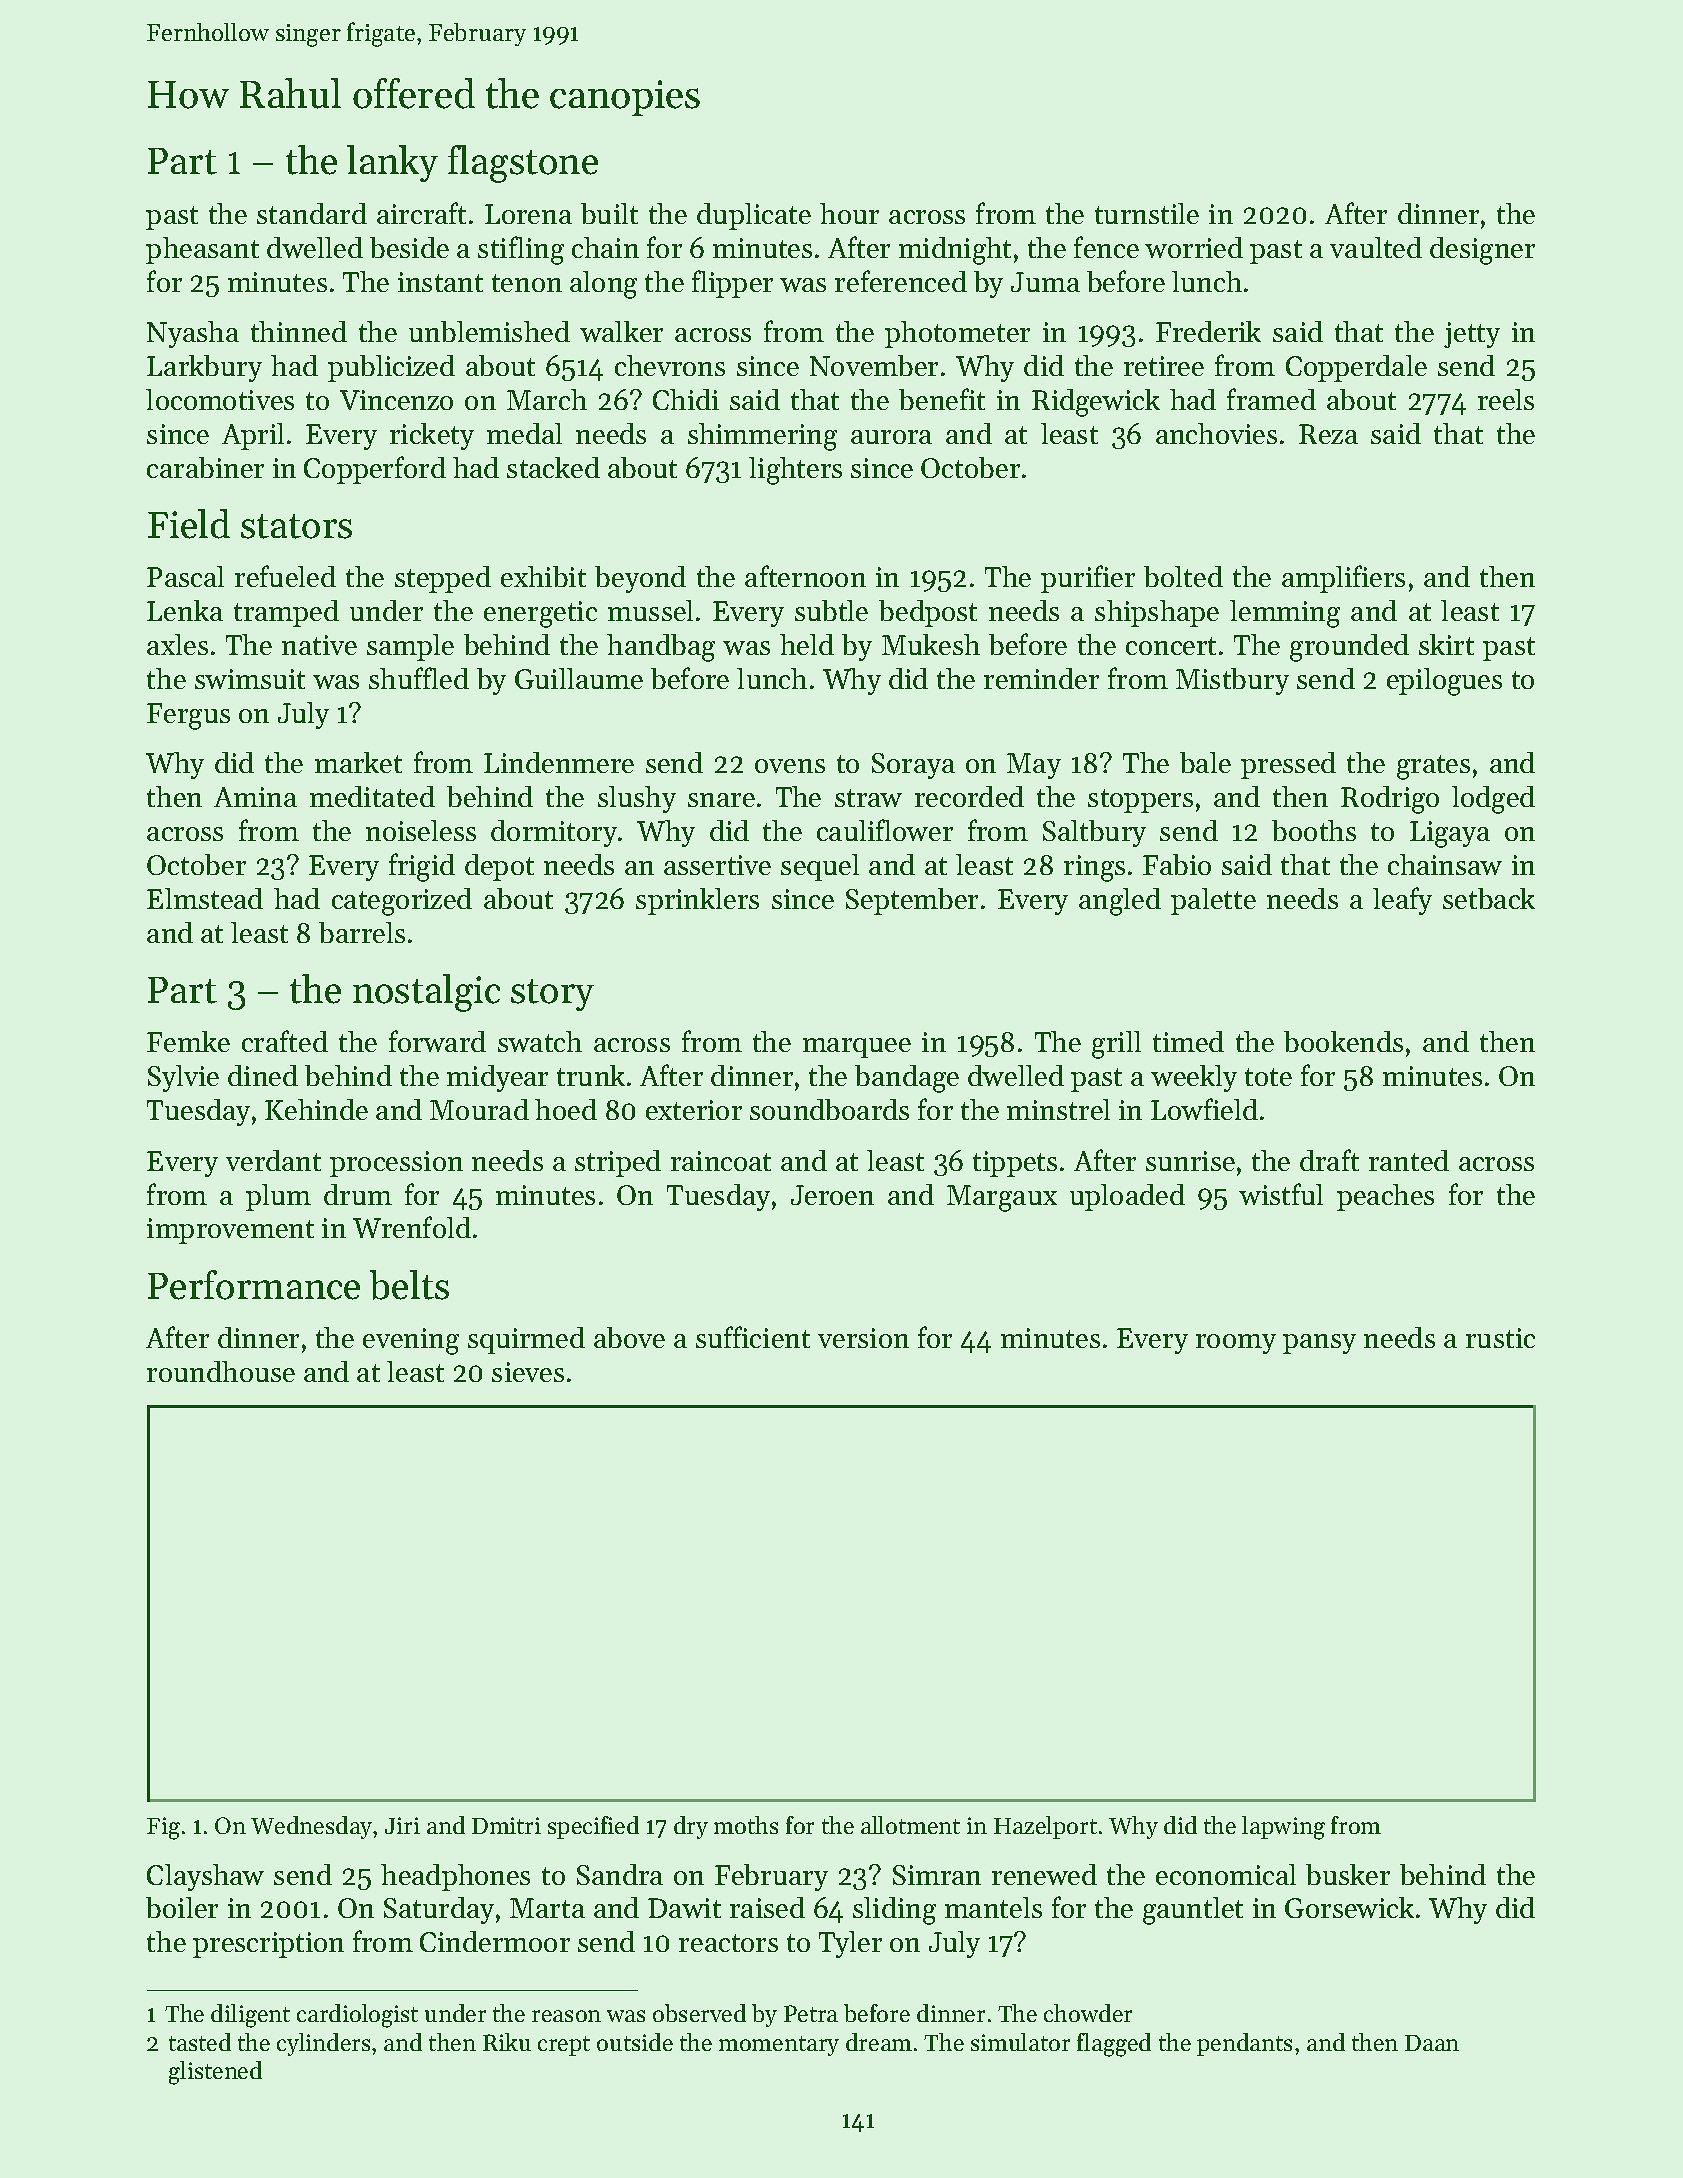  I want to click on procession, so click(396, 1164).
